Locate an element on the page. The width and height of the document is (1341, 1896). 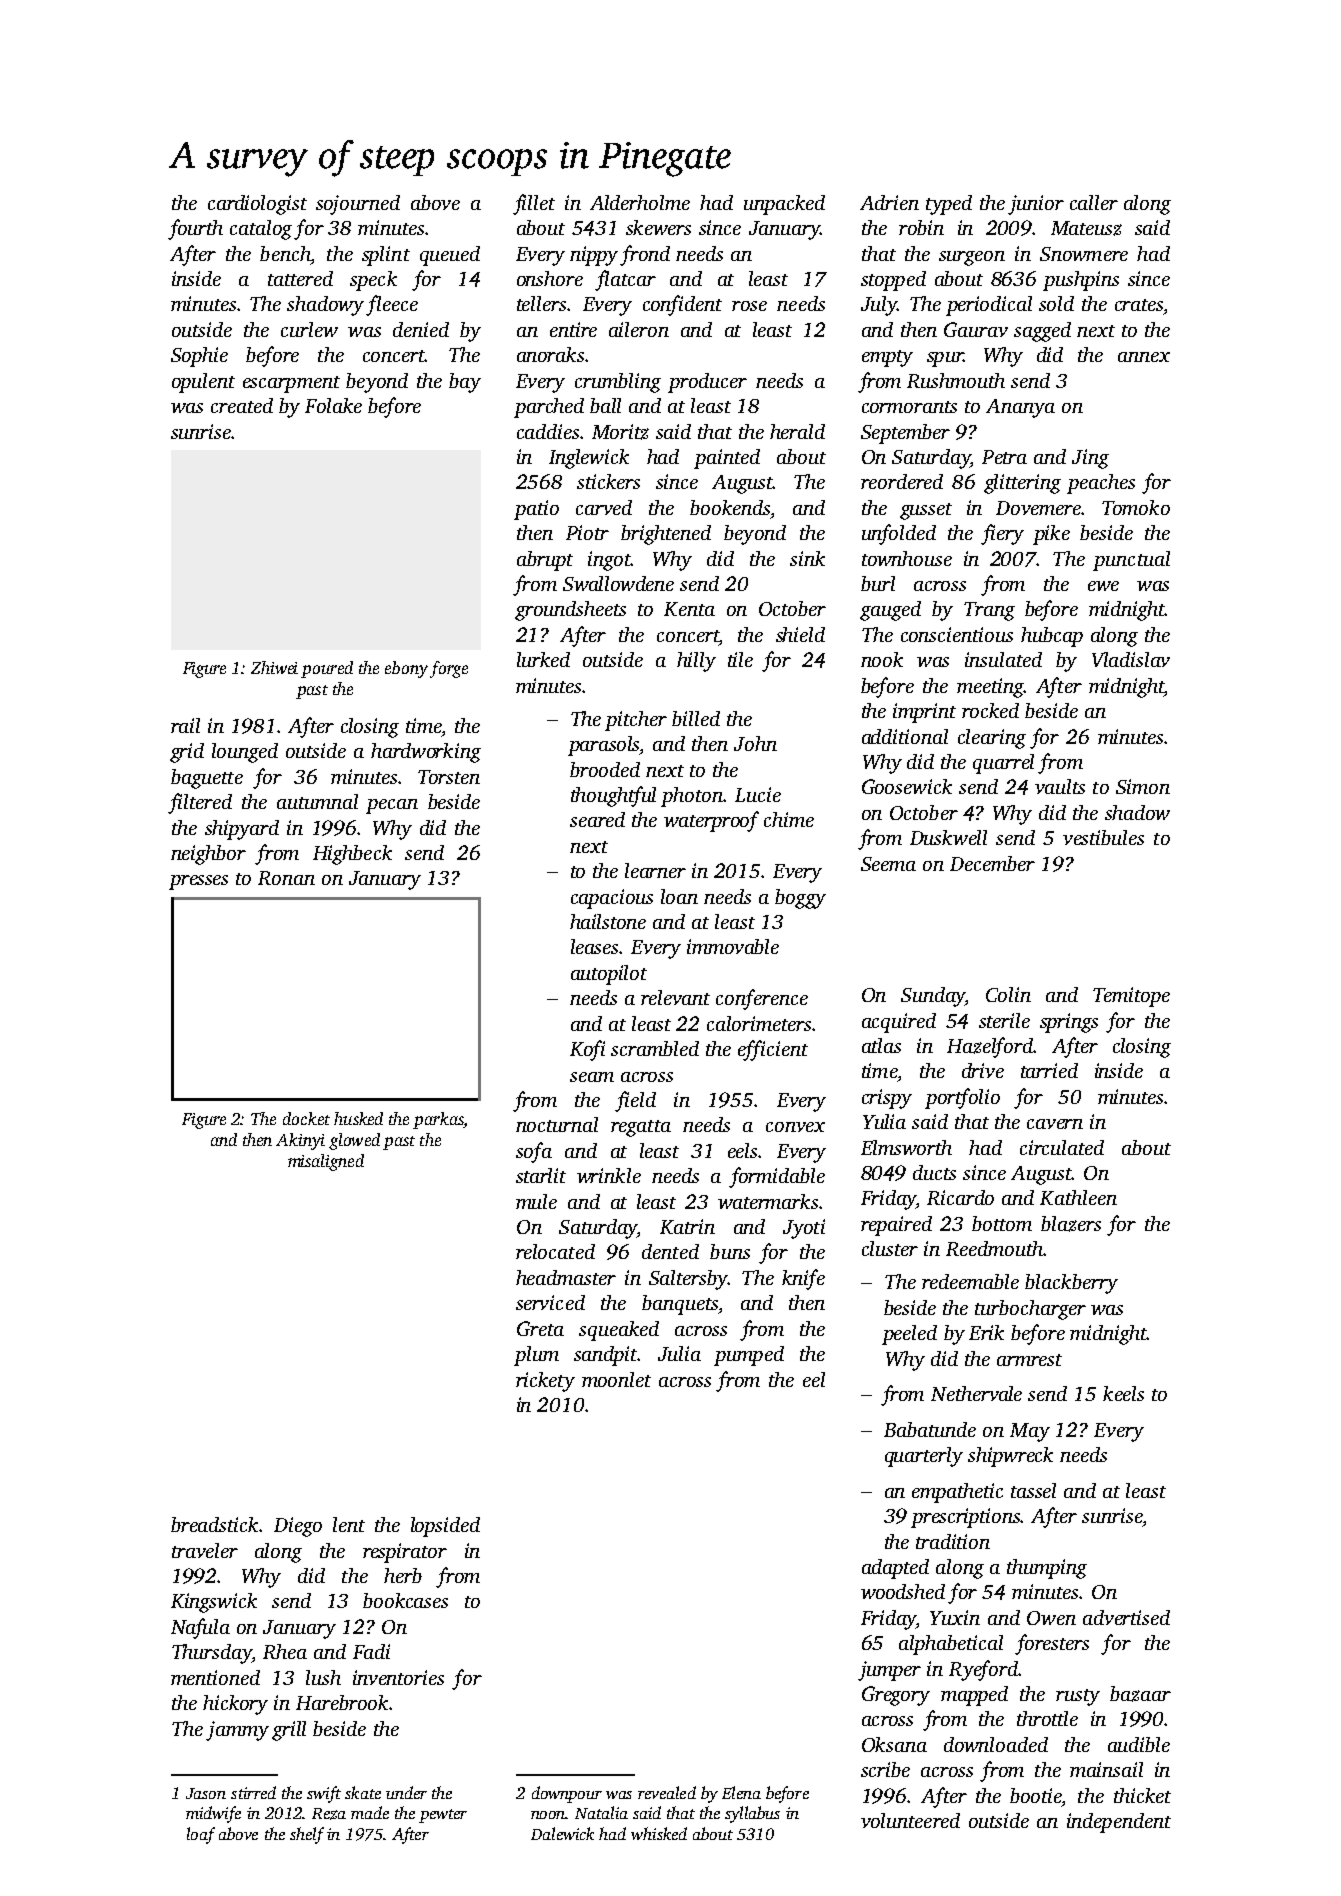
pewter is located at coordinates (443, 1816).
